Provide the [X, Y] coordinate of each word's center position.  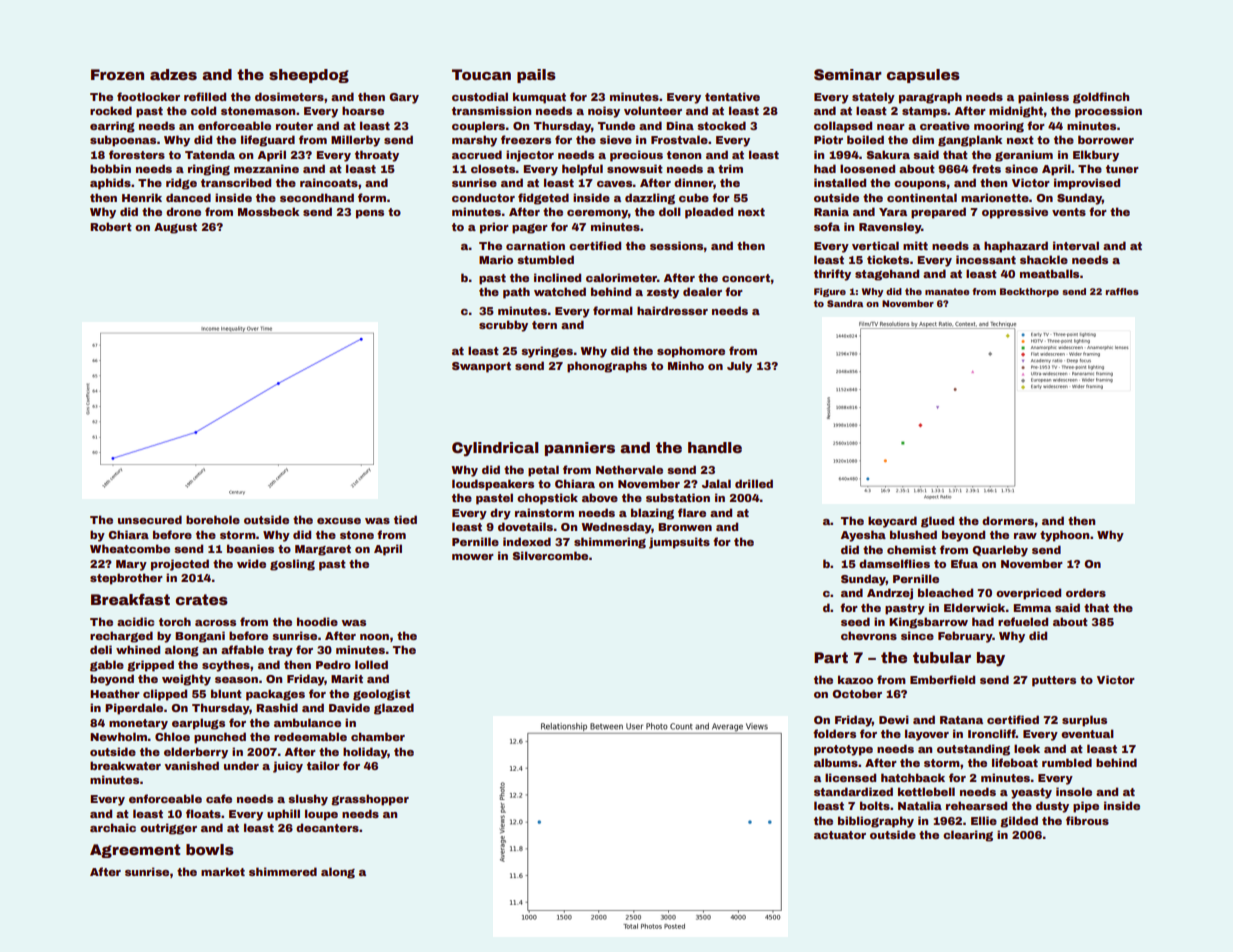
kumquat [539, 98]
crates [202, 599]
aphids [110, 184]
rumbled [1067, 762]
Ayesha [863, 536]
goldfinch [1101, 98]
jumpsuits [679, 543]
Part [831, 657]
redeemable [310, 736]
